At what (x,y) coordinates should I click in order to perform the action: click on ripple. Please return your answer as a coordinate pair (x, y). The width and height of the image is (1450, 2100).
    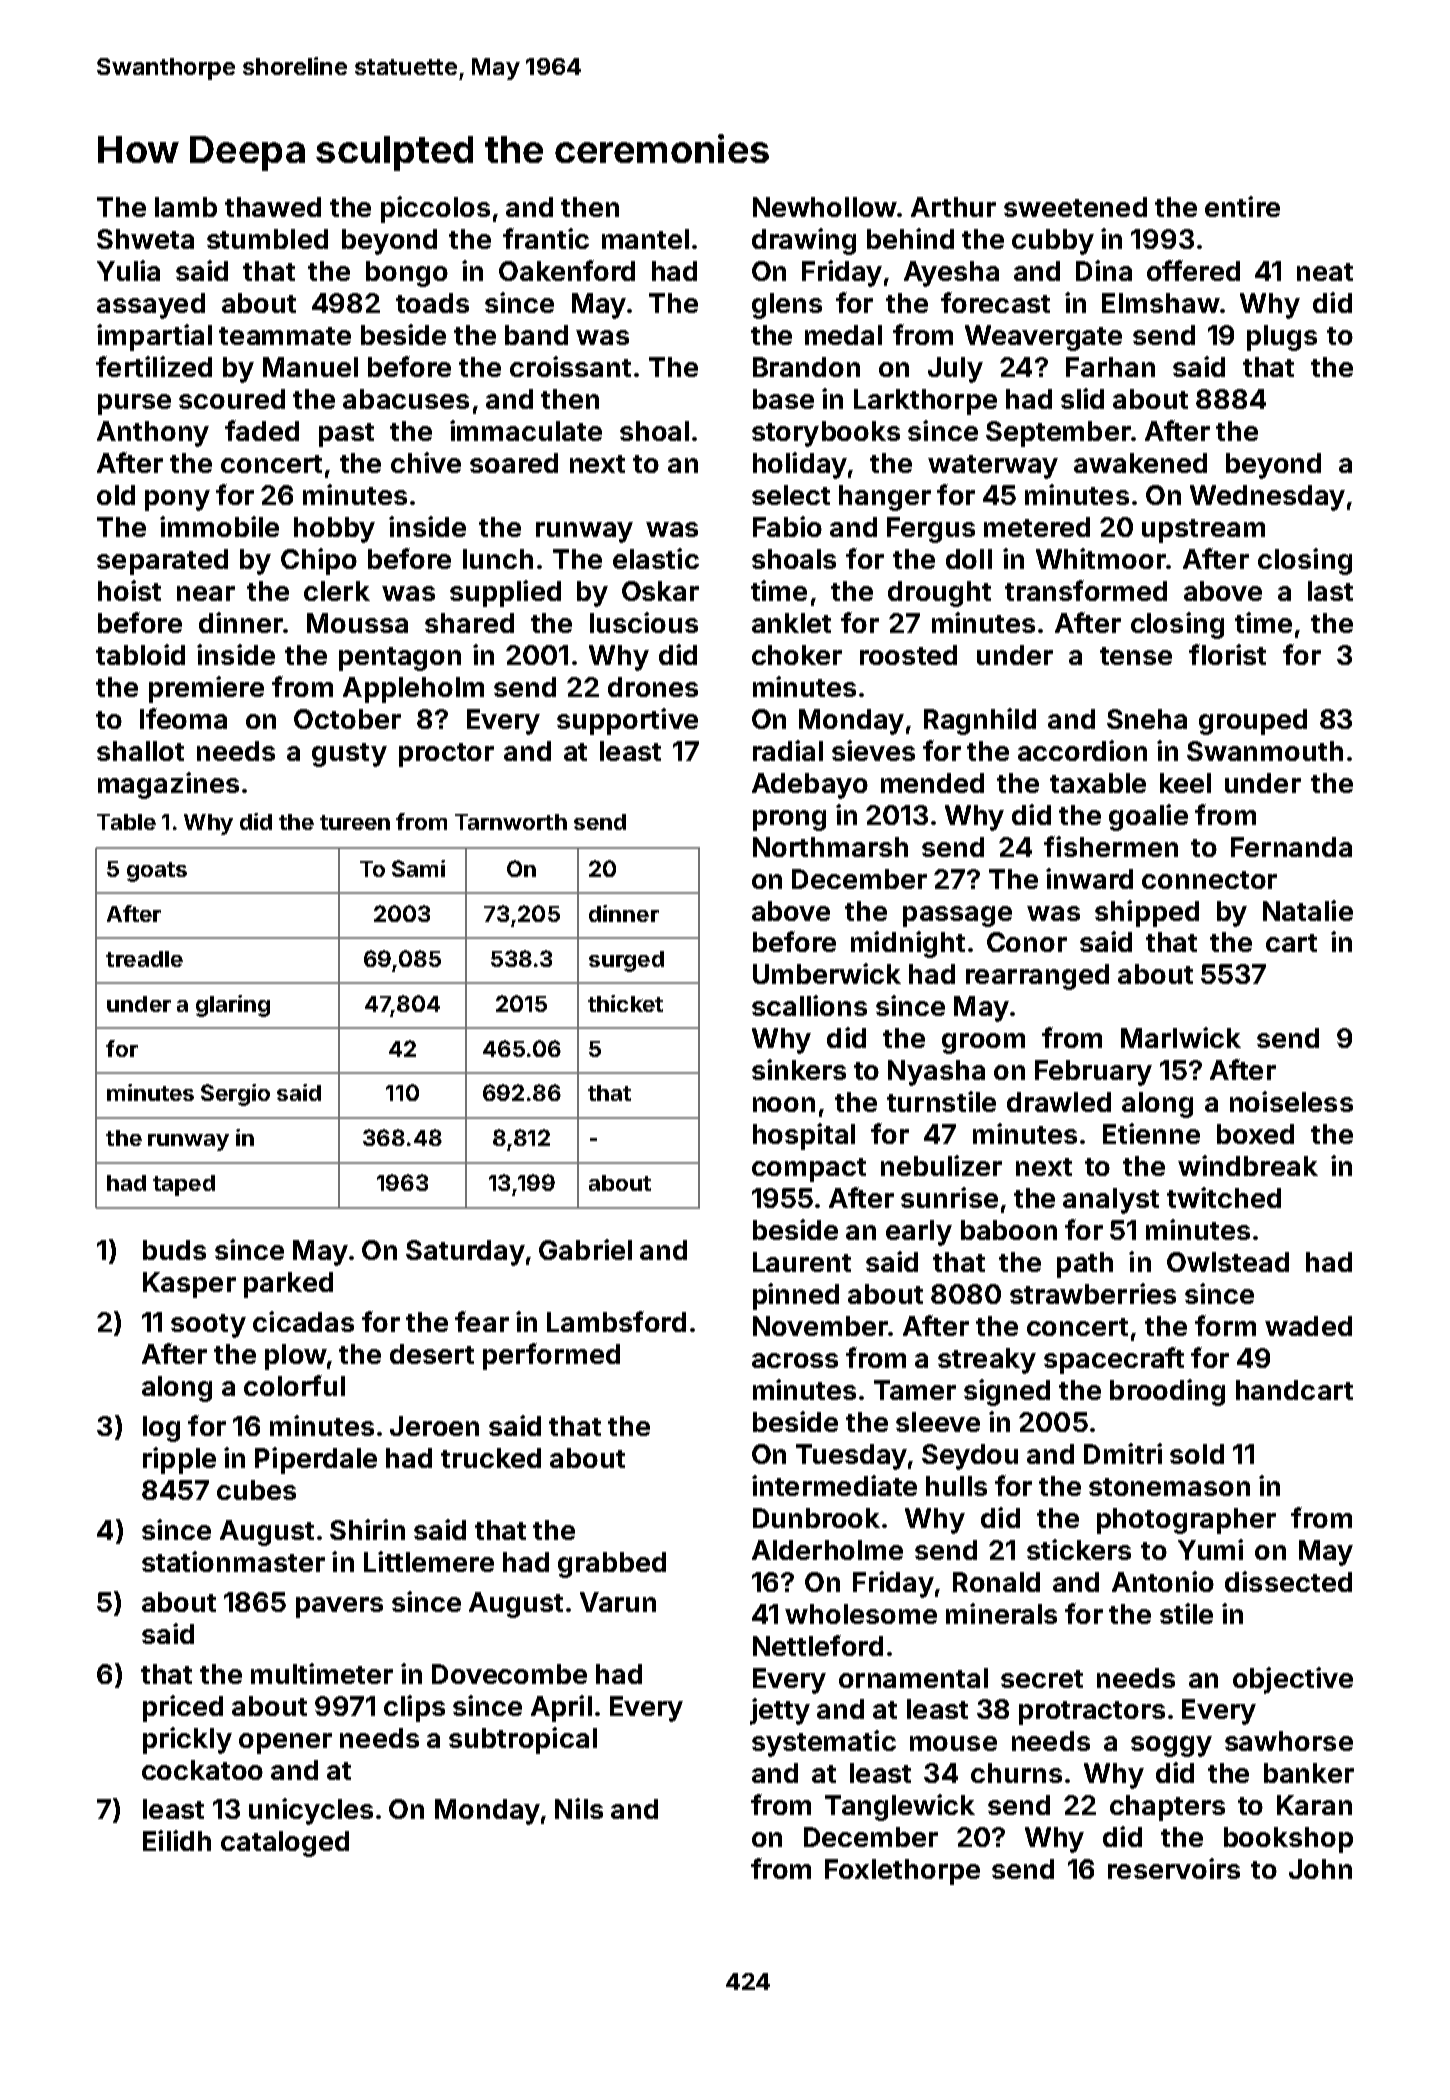
    Looking at the image, I should click on (179, 1460).
